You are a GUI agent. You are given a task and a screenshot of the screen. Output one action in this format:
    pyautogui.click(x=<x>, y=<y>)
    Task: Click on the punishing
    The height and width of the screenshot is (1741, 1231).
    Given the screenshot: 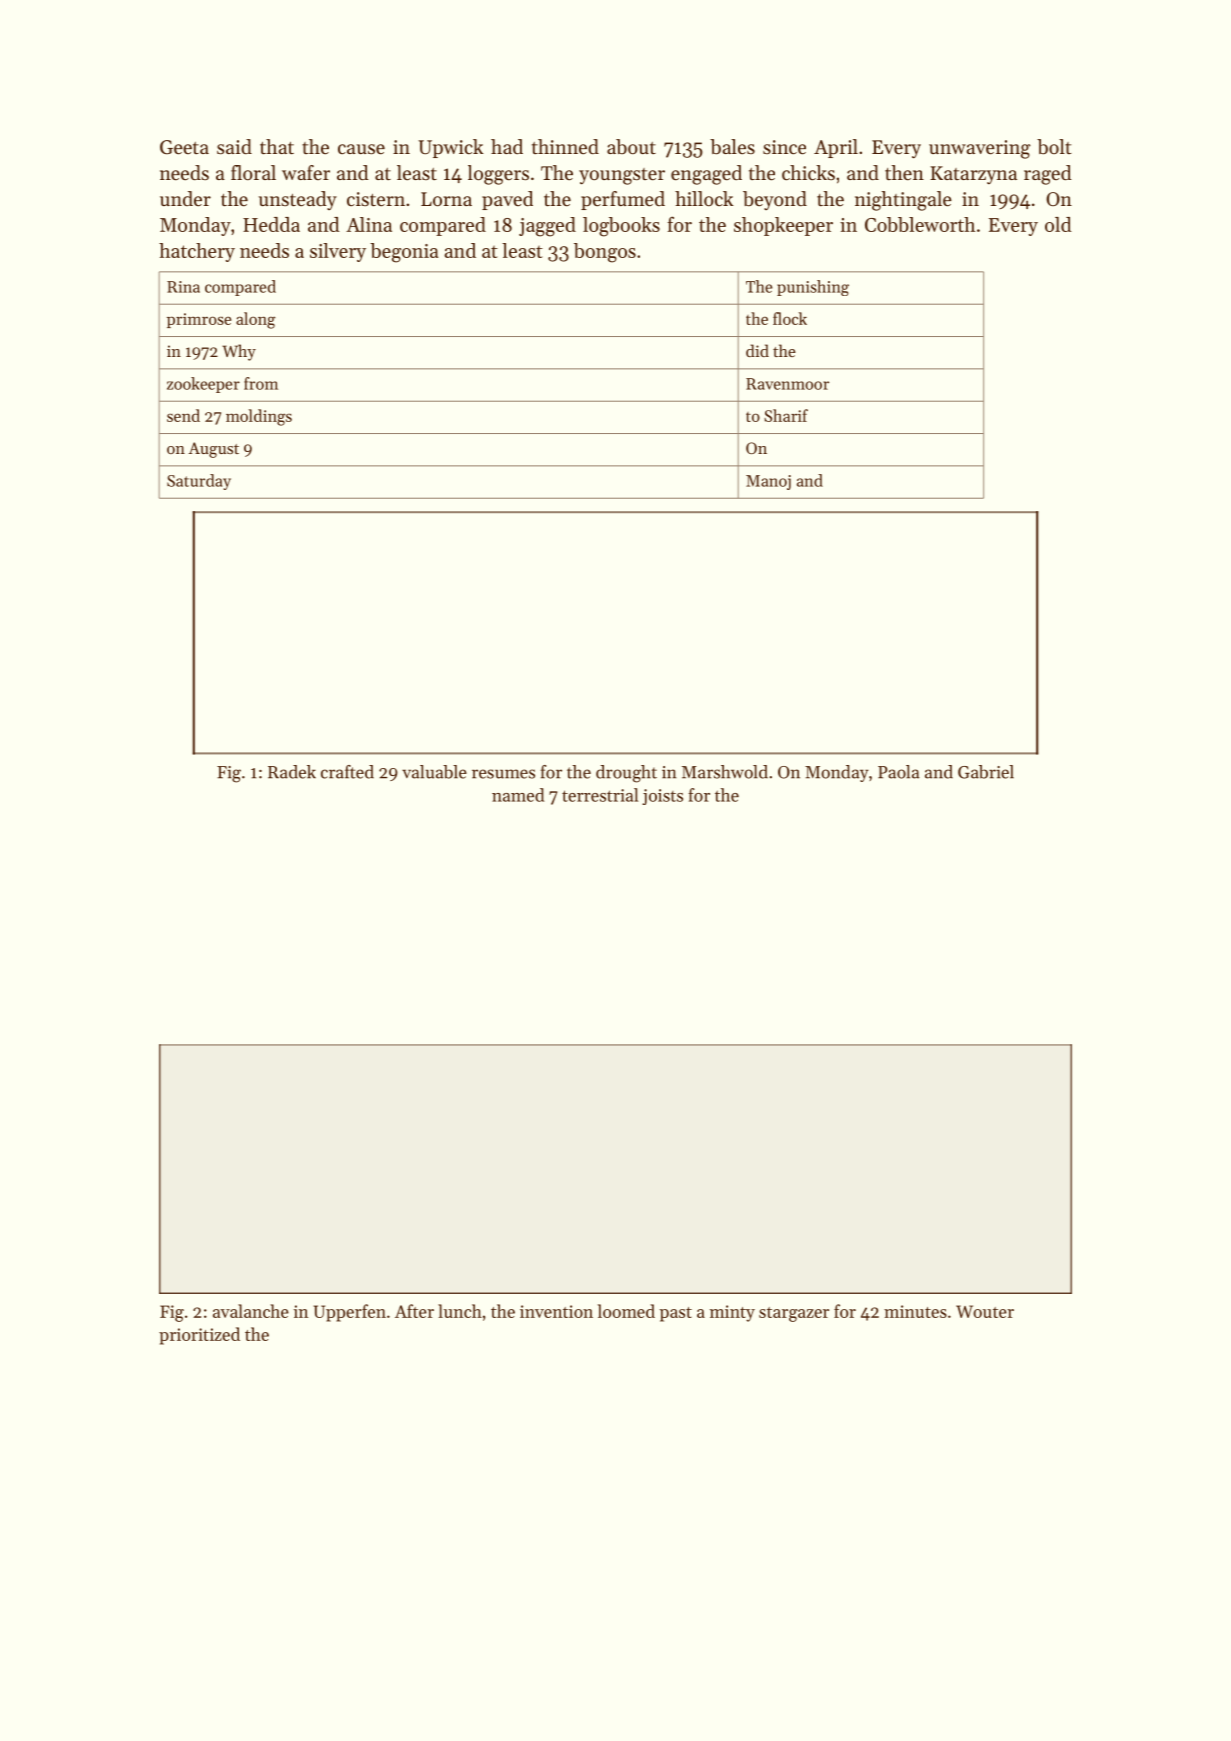 What is the action you would take?
    pyautogui.click(x=813, y=288)
